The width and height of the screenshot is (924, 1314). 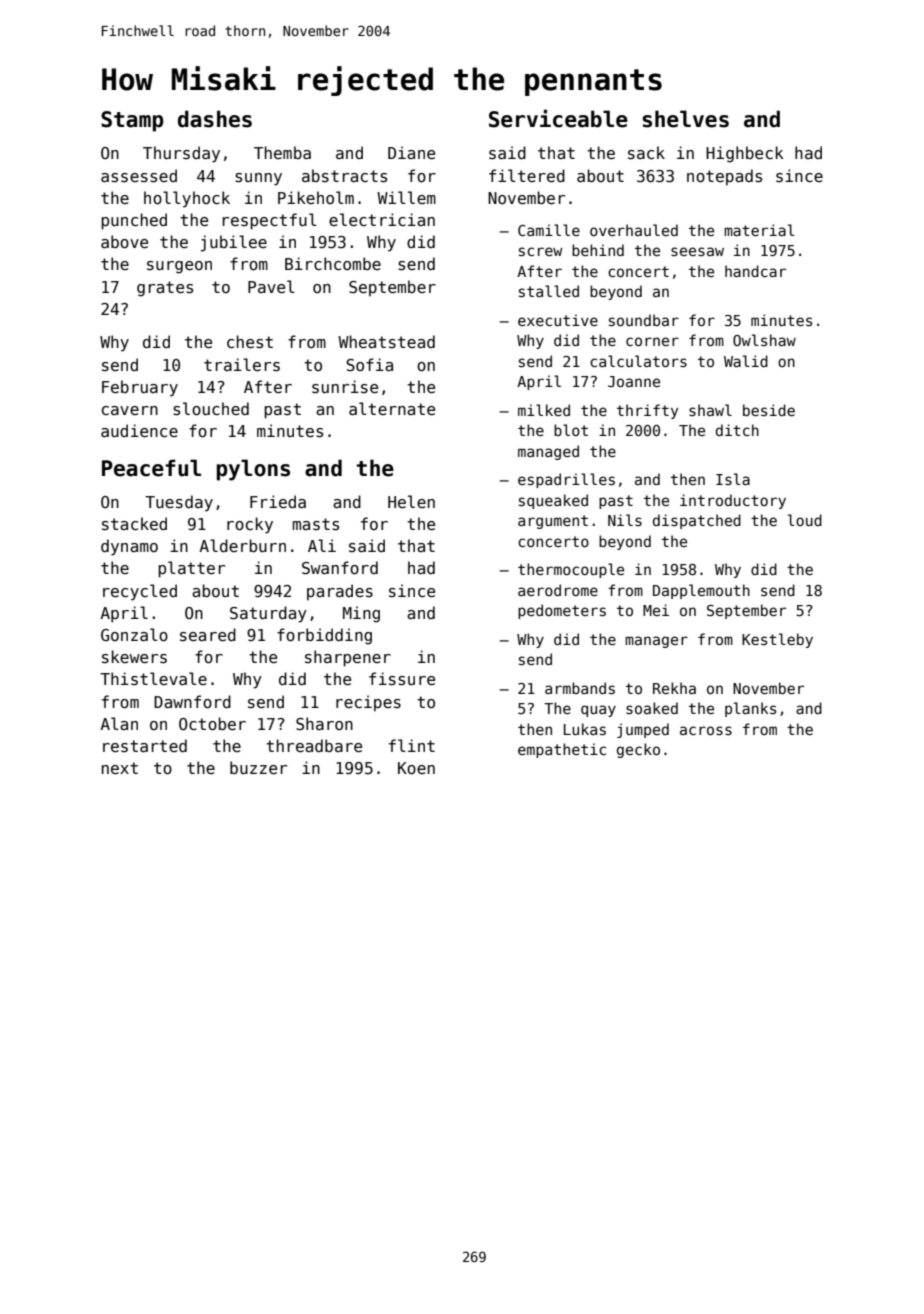 I want to click on stalled, so click(x=549, y=291).
